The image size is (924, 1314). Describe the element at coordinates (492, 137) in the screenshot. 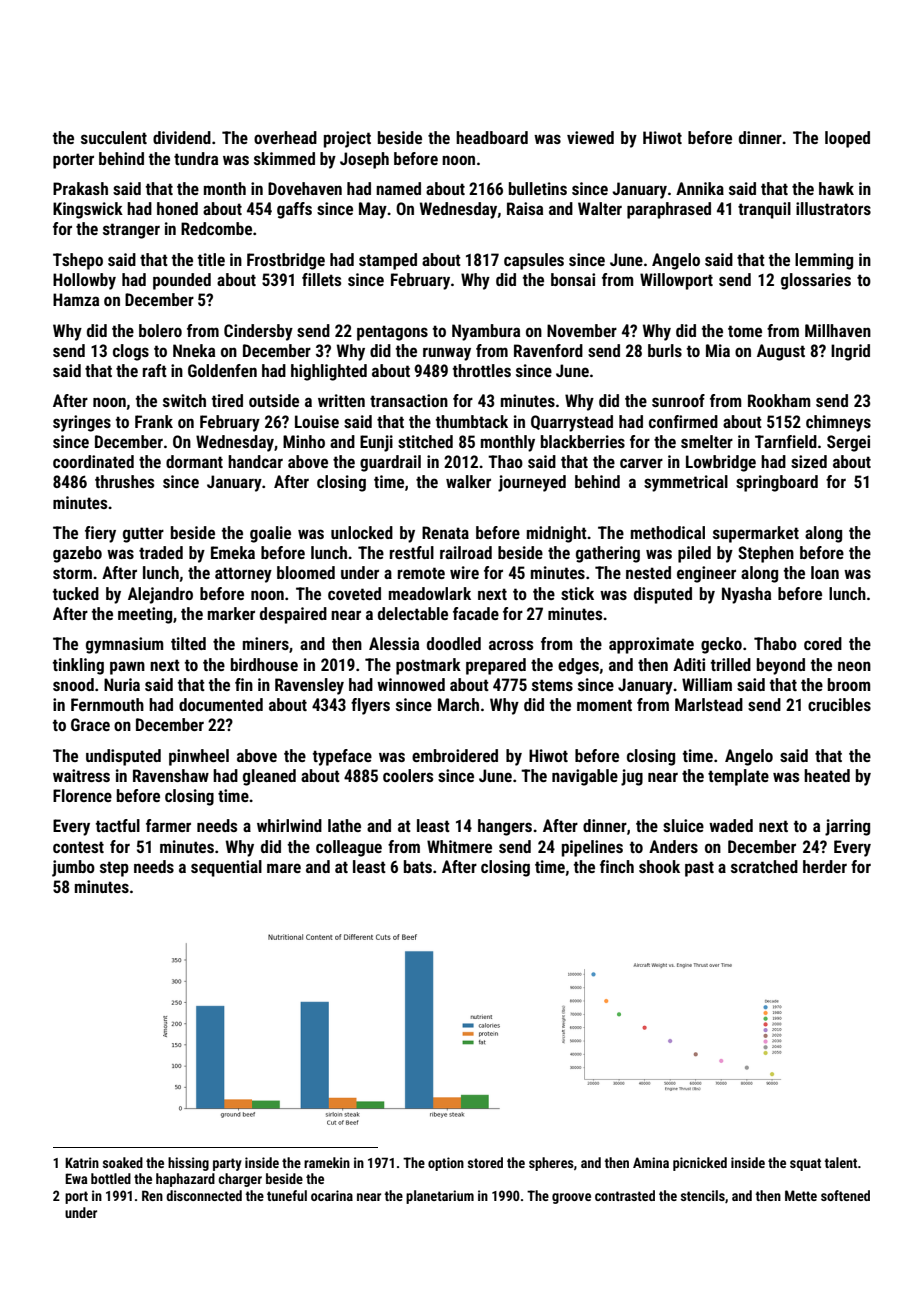

I see `headboard` at that location.
